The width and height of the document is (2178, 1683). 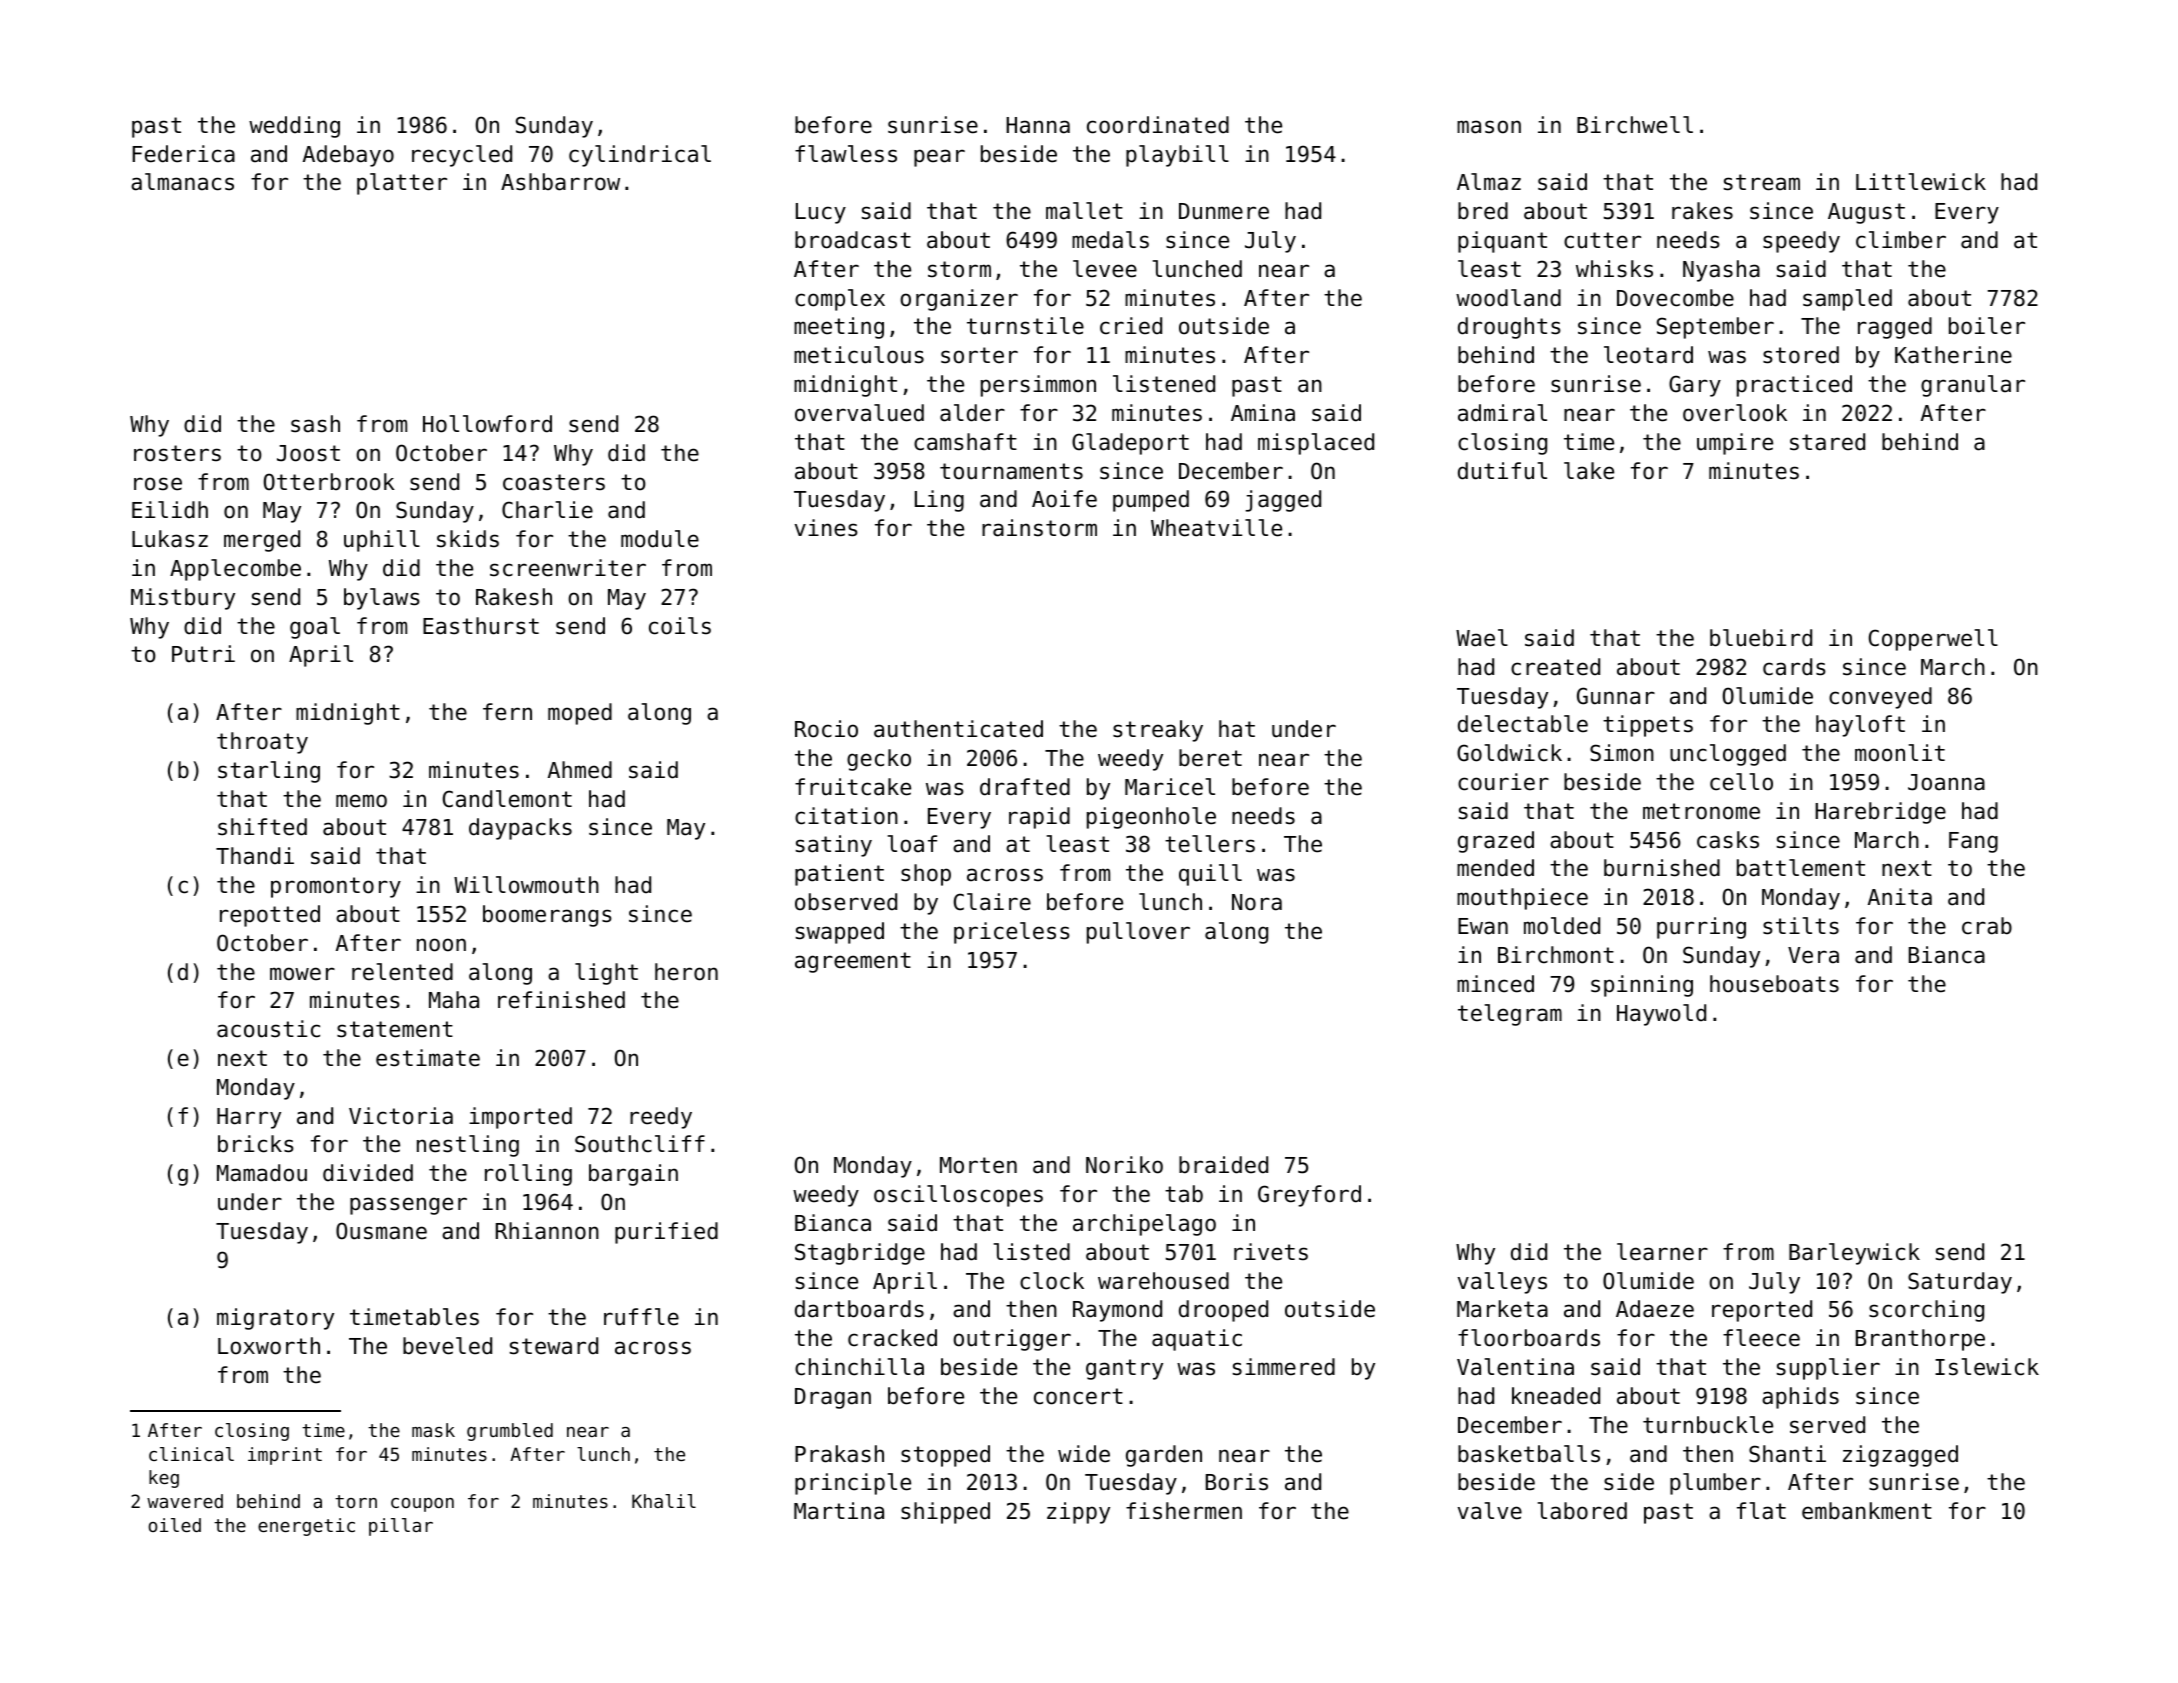 I want to click on created, so click(x=1555, y=667).
